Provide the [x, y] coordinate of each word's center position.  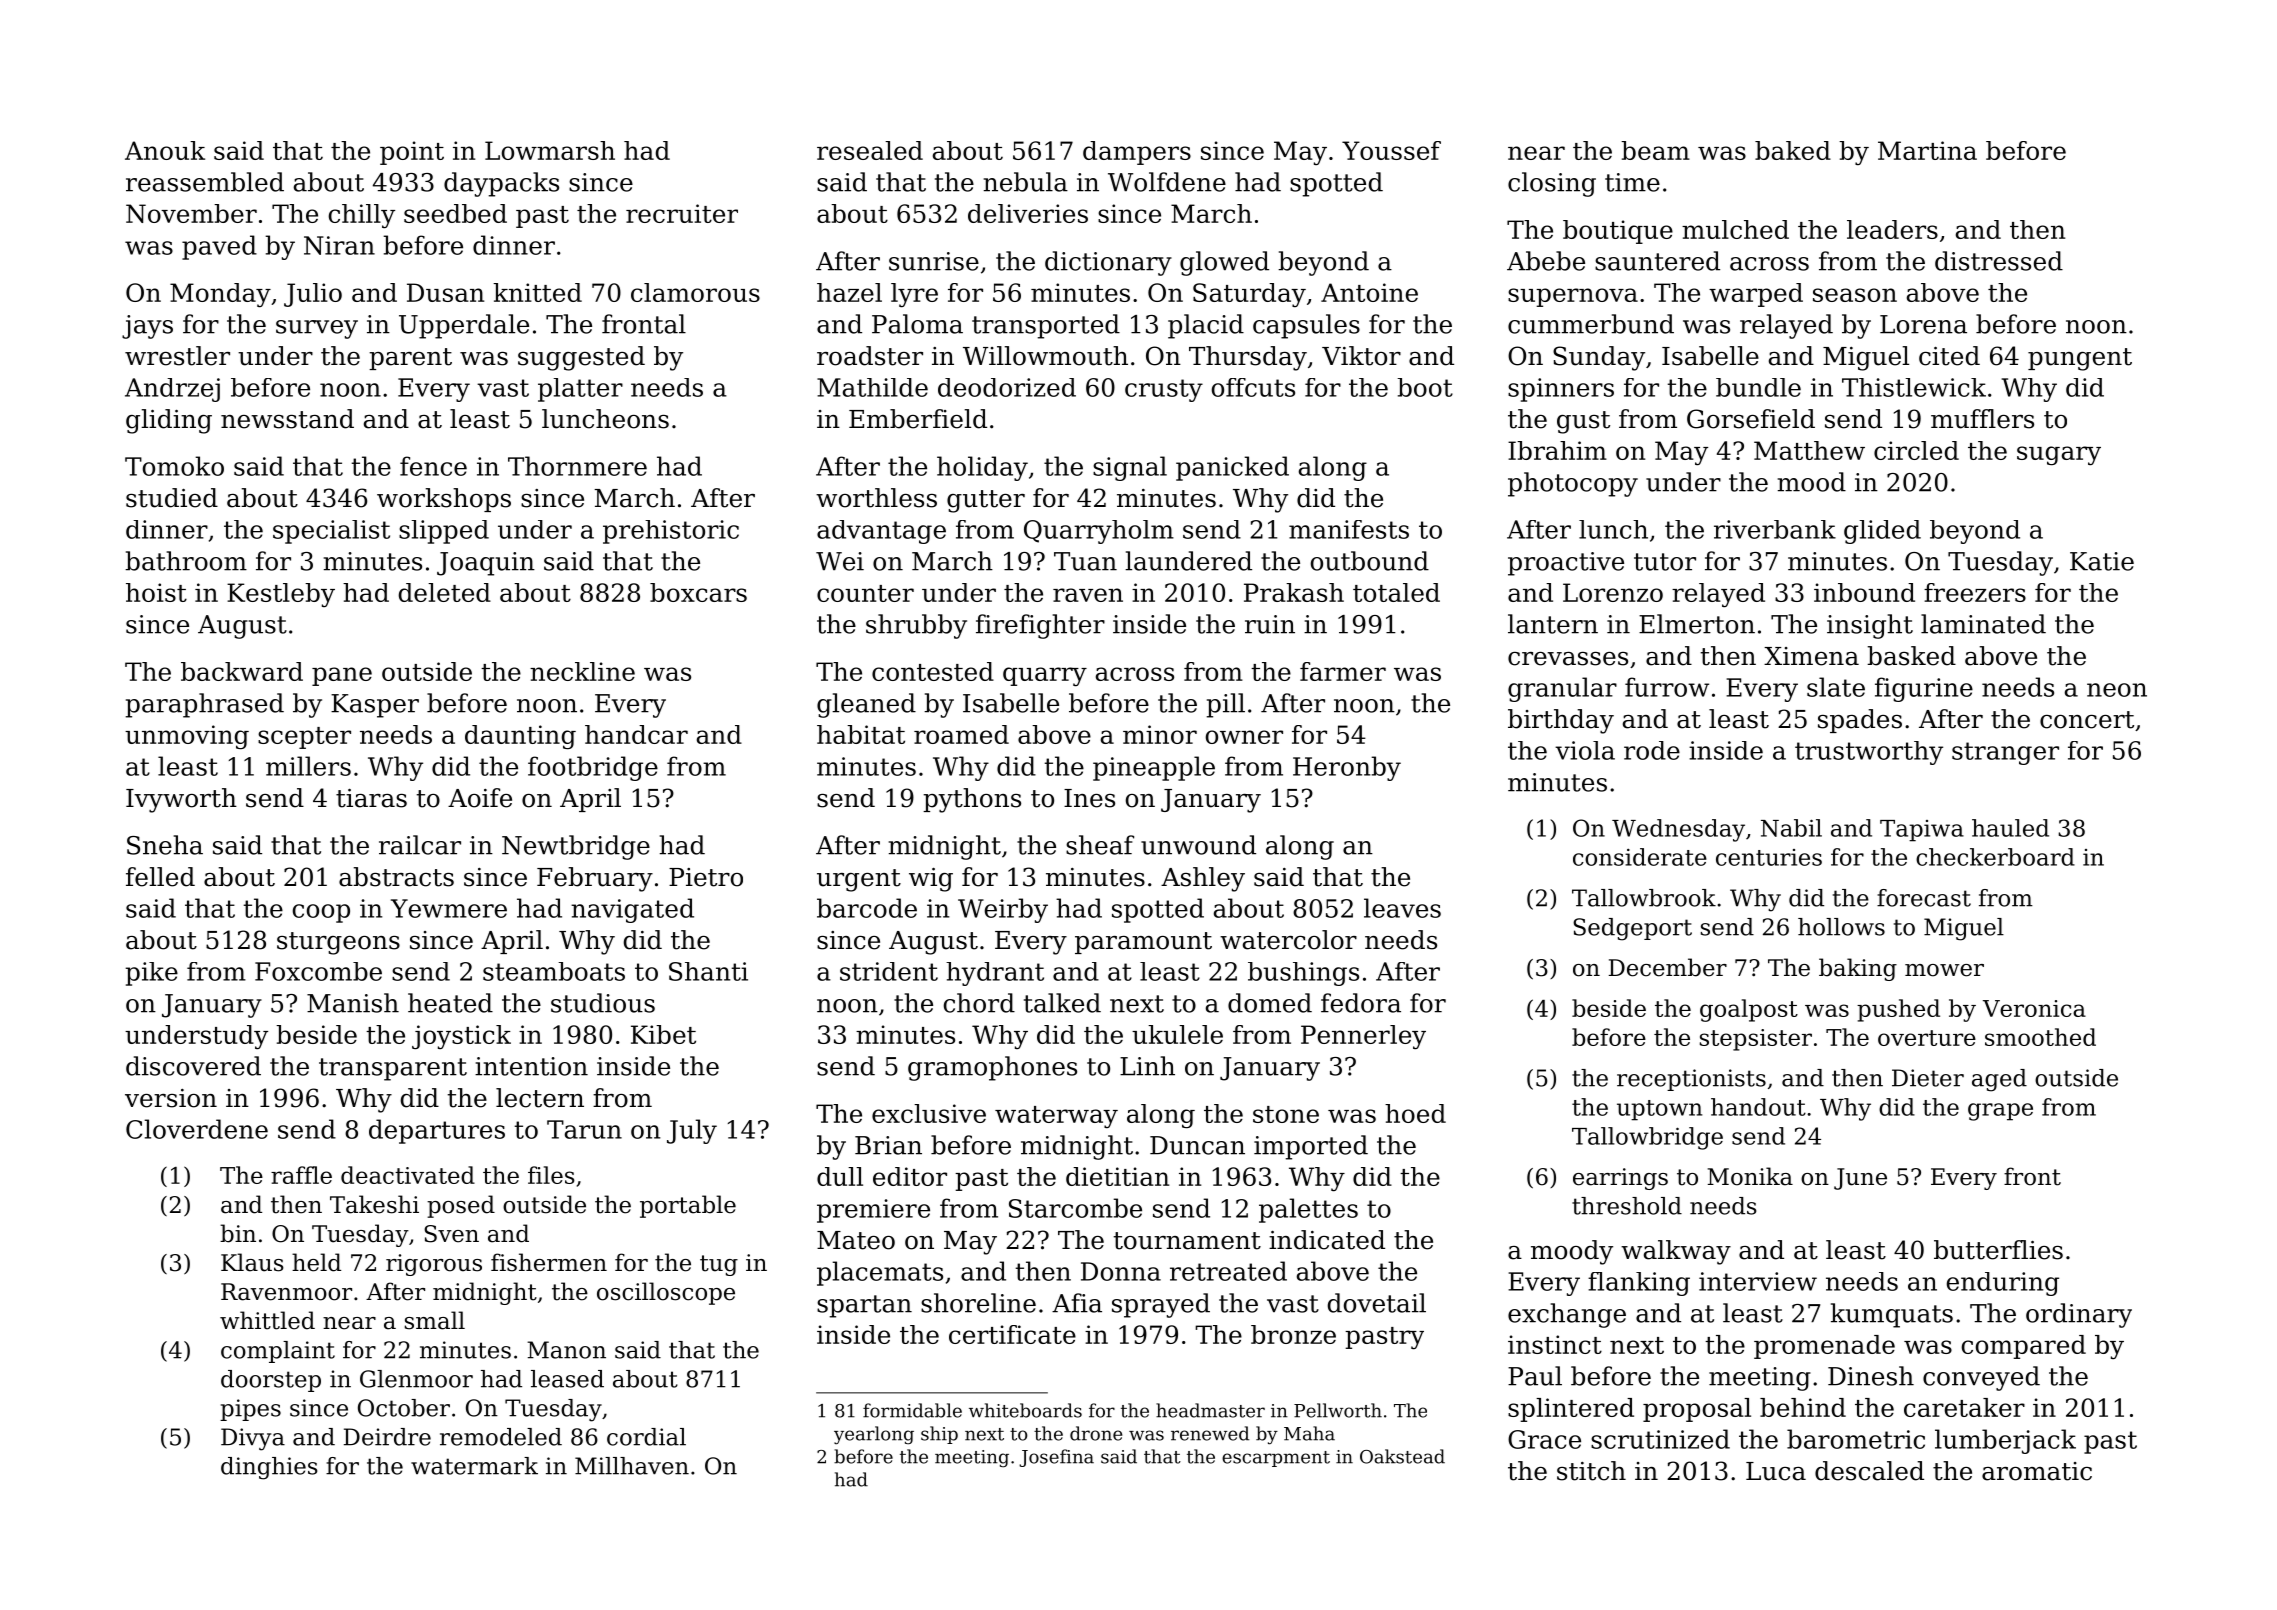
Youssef [1391, 150]
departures [437, 1131]
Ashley [1203, 879]
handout [1758, 1107]
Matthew [1809, 450]
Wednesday [1678, 830]
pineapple [1154, 768]
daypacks [501, 184]
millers [308, 766]
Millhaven [632, 1466]
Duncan [1197, 1145]
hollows [1841, 927]
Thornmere [577, 466]
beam [1655, 150]
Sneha [165, 845]
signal [1130, 468]
